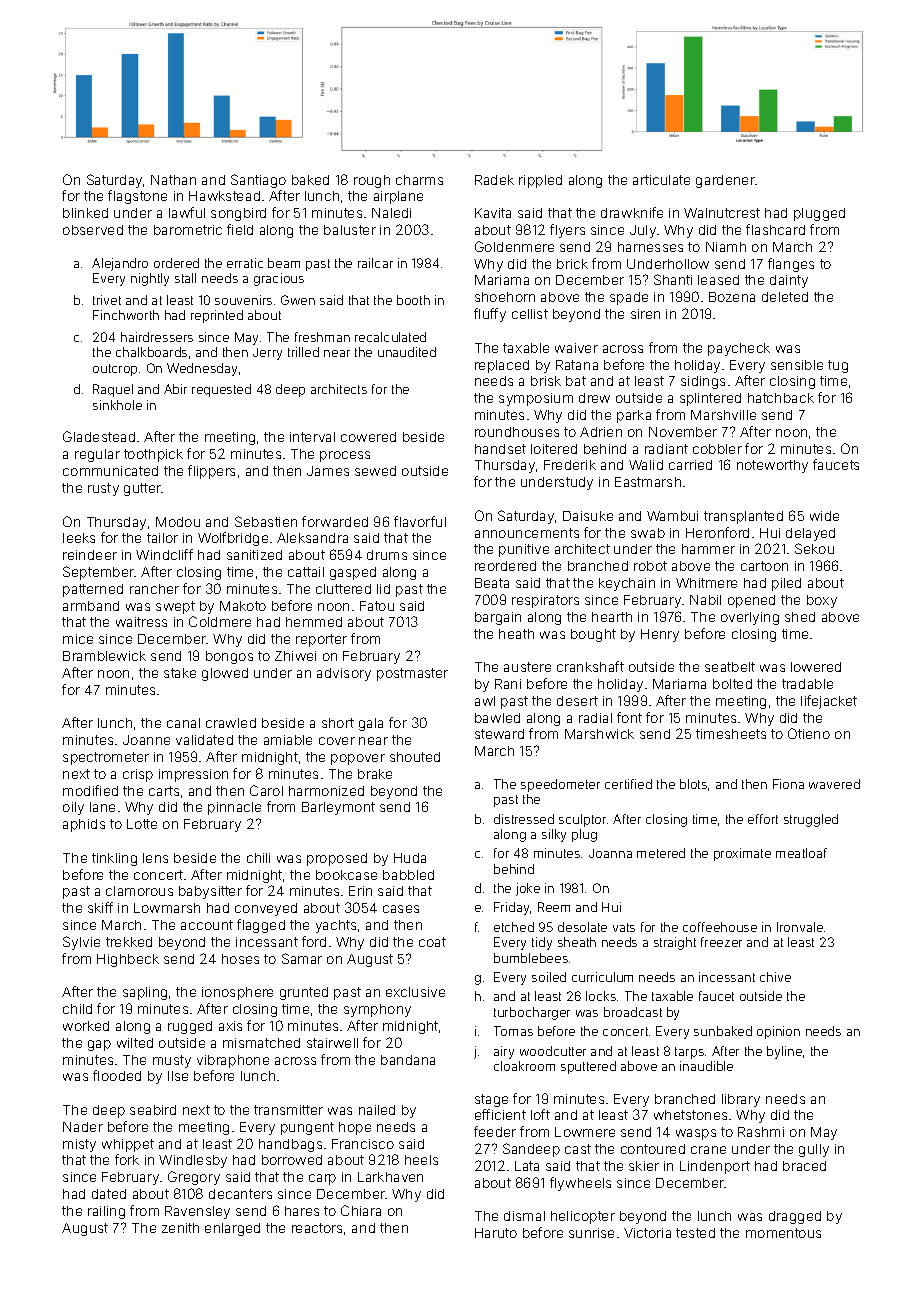 The image size is (924, 1314). What do you see at coordinates (528, 889) in the screenshot?
I see `joke` at bounding box center [528, 889].
